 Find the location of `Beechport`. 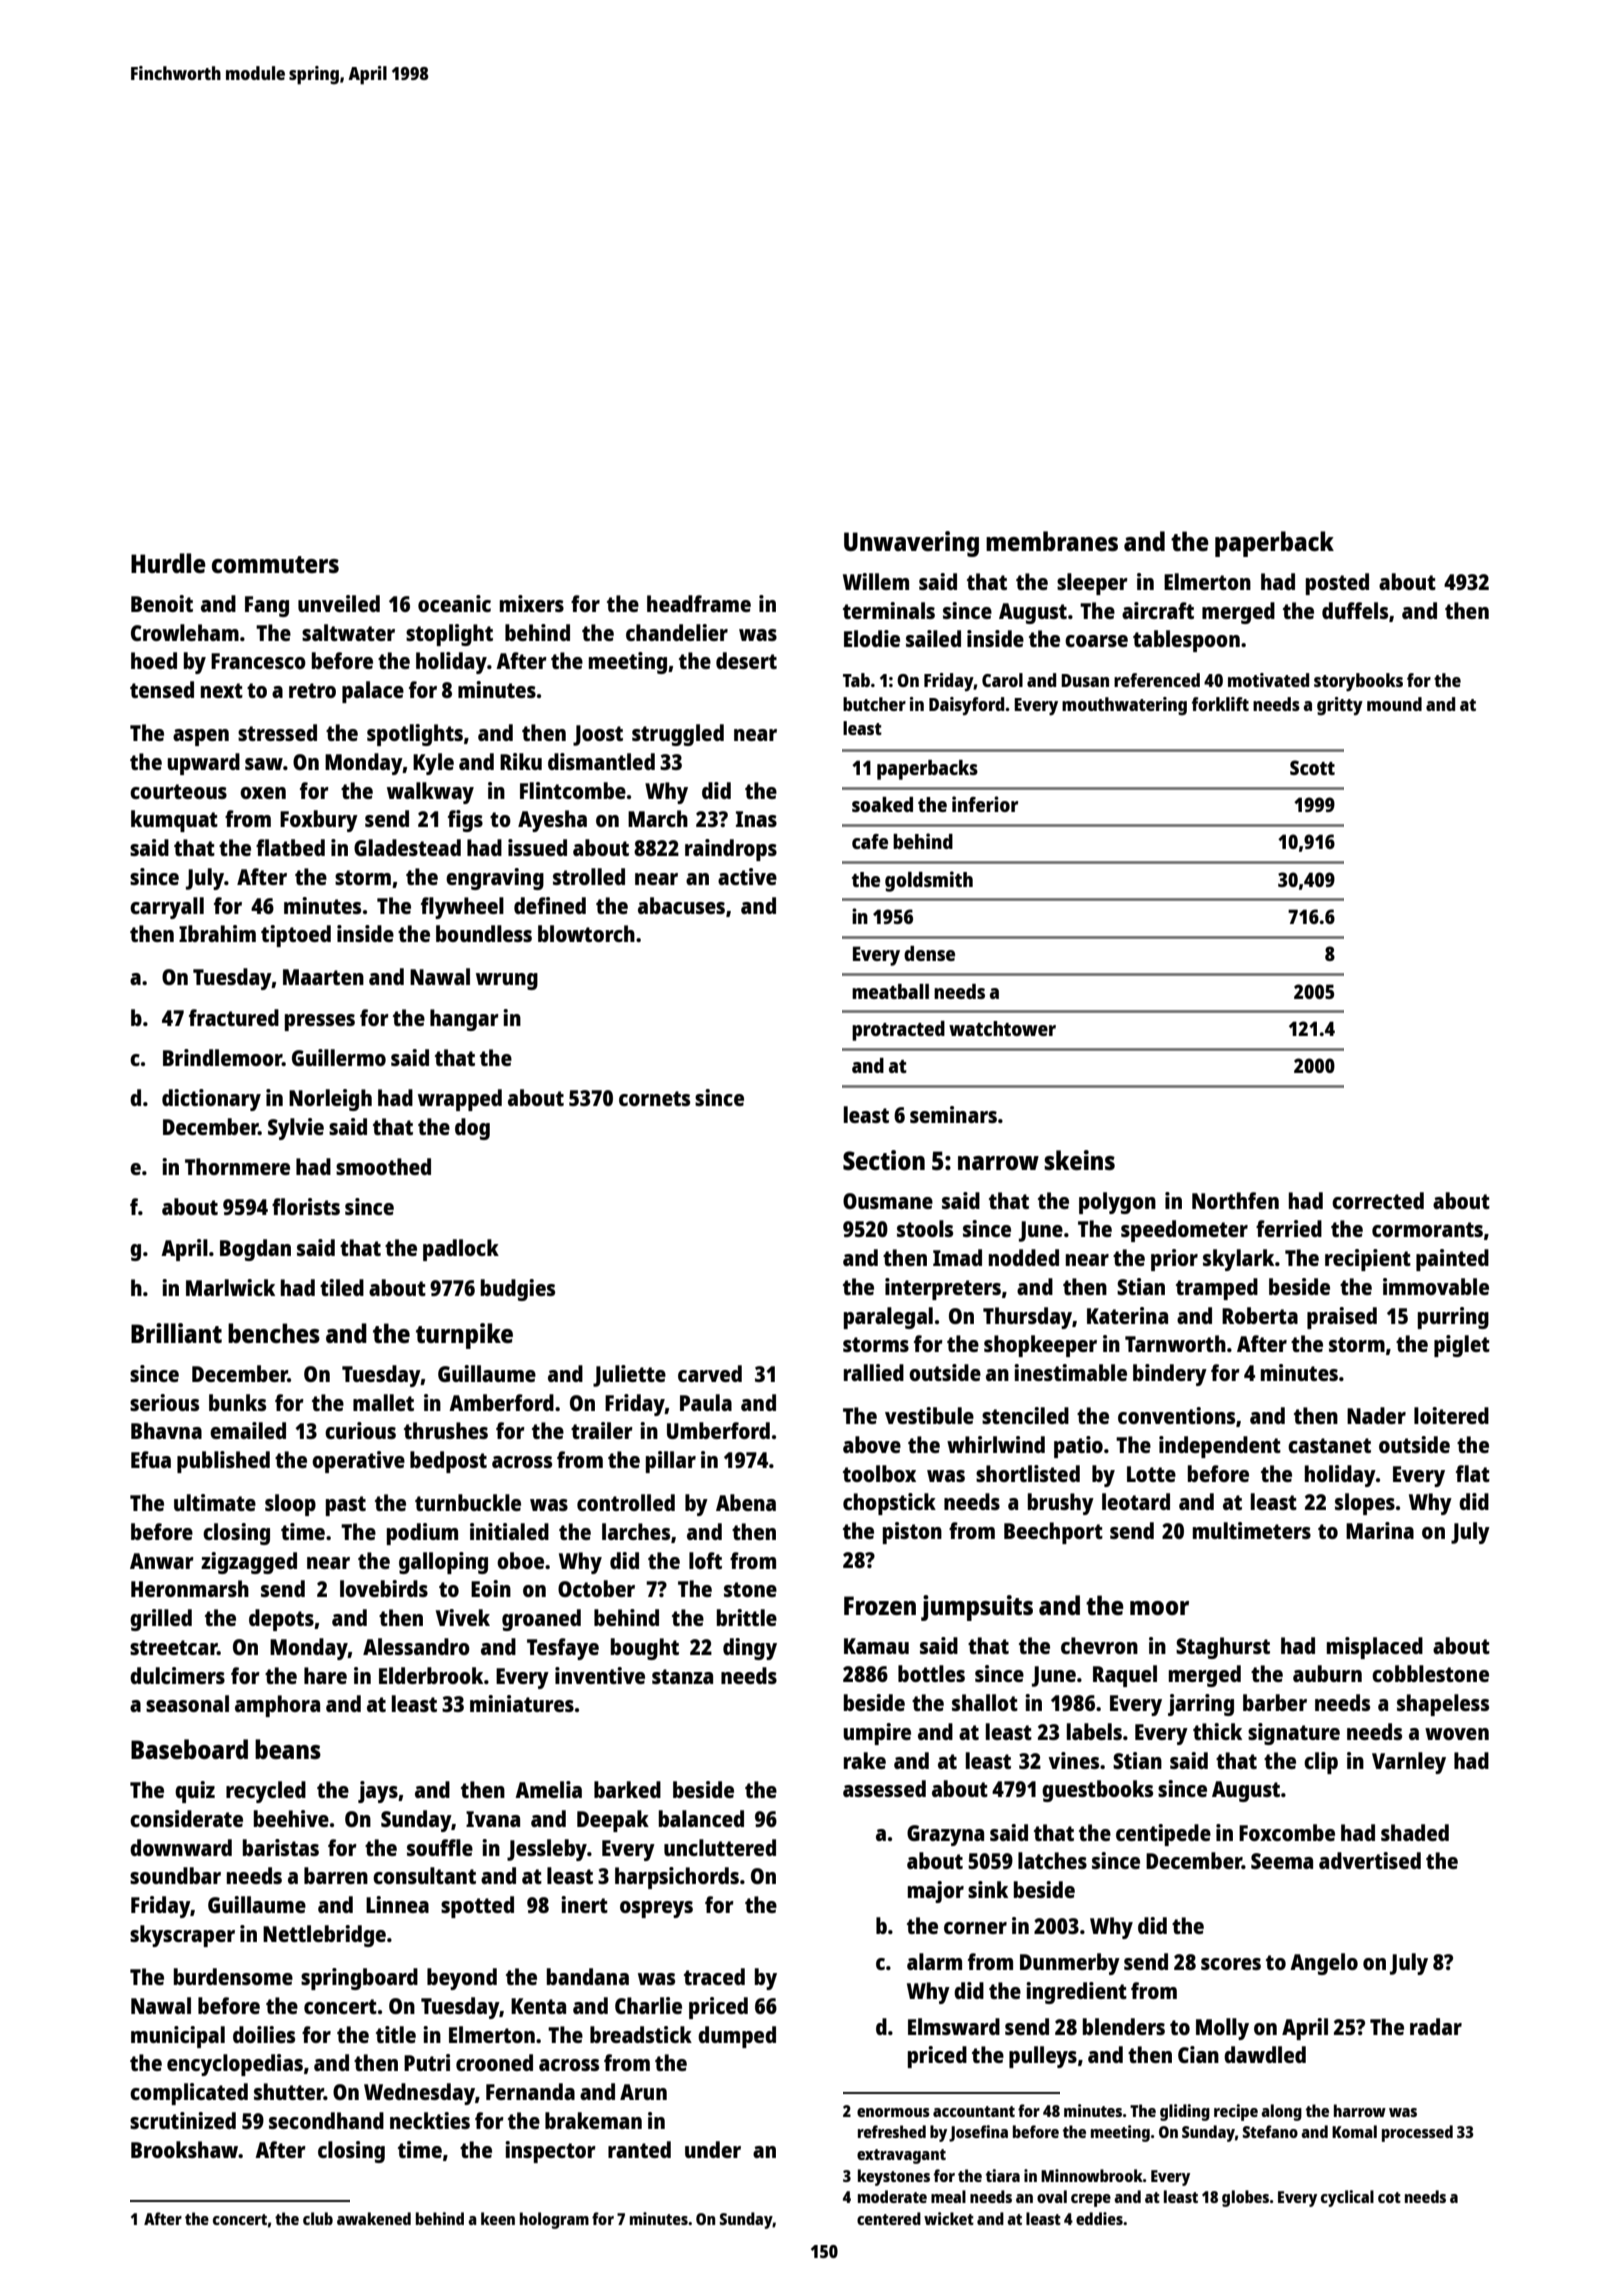

Beechport is located at coordinates (1053, 1533).
